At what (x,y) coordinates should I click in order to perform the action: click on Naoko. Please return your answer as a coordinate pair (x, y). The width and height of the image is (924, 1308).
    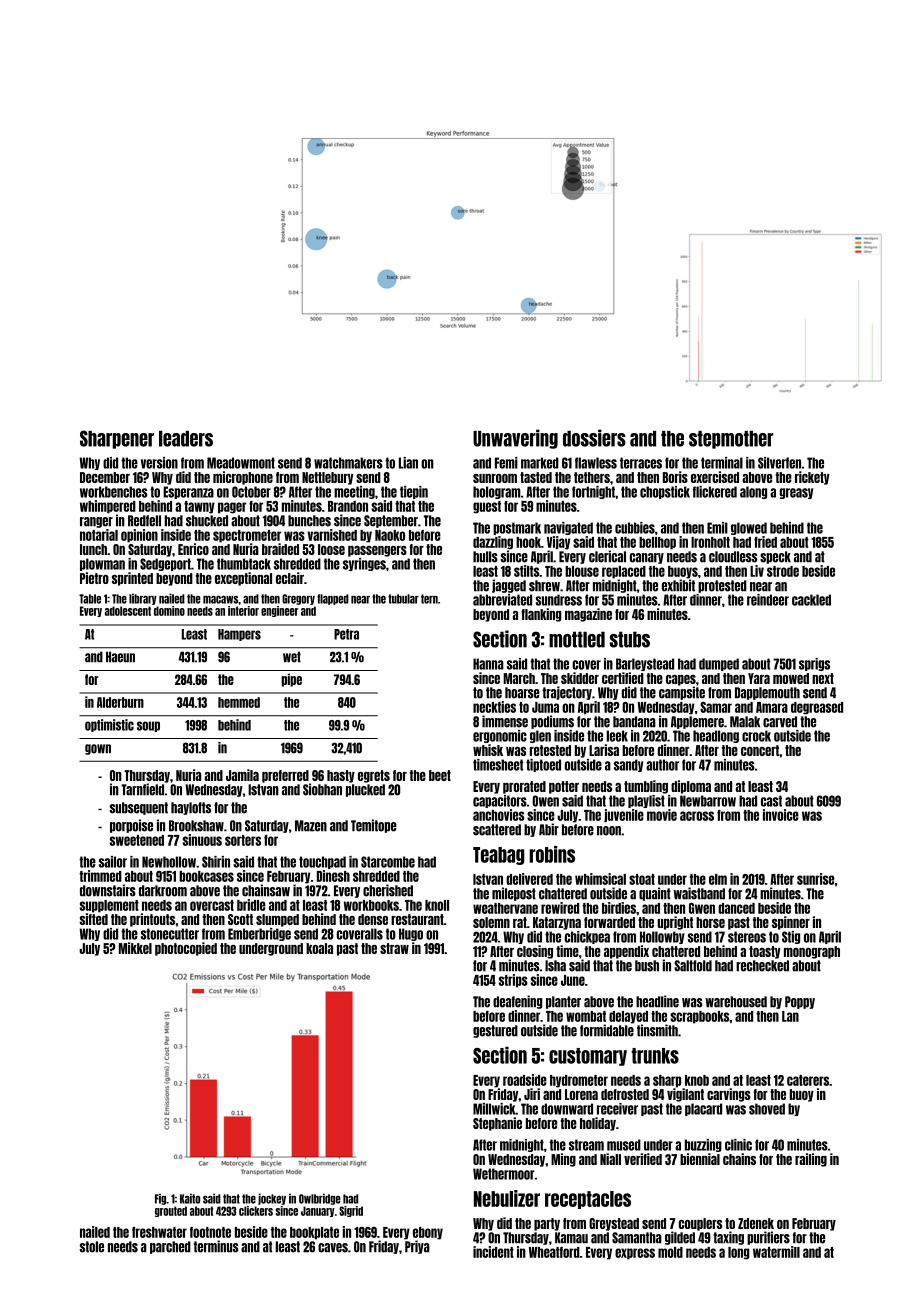
    Looking at the image, I should click on (390, 535).
